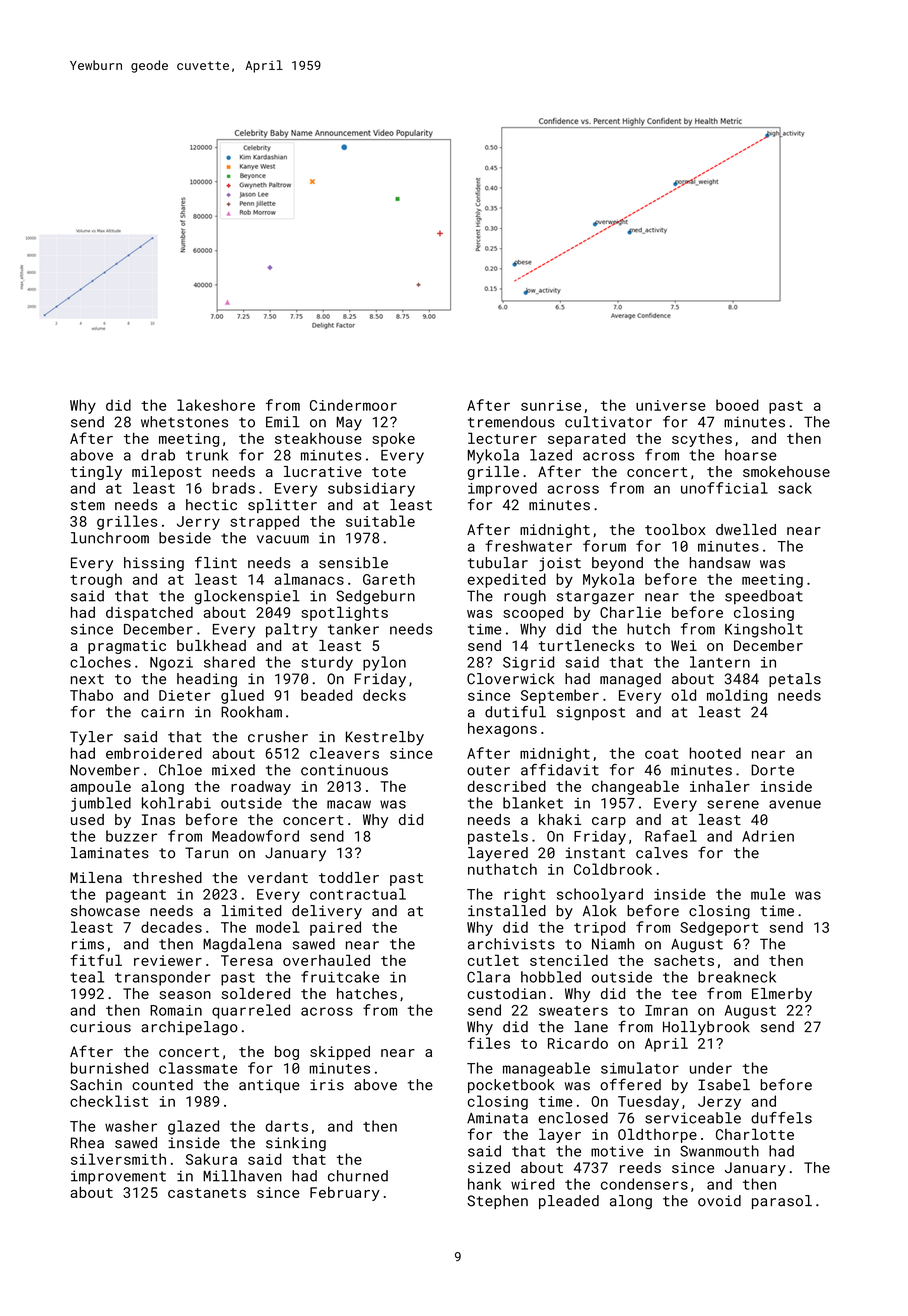  Describe the element at coordinates (96, 1085) in the screenshot. I see `Sachin` at that location.
